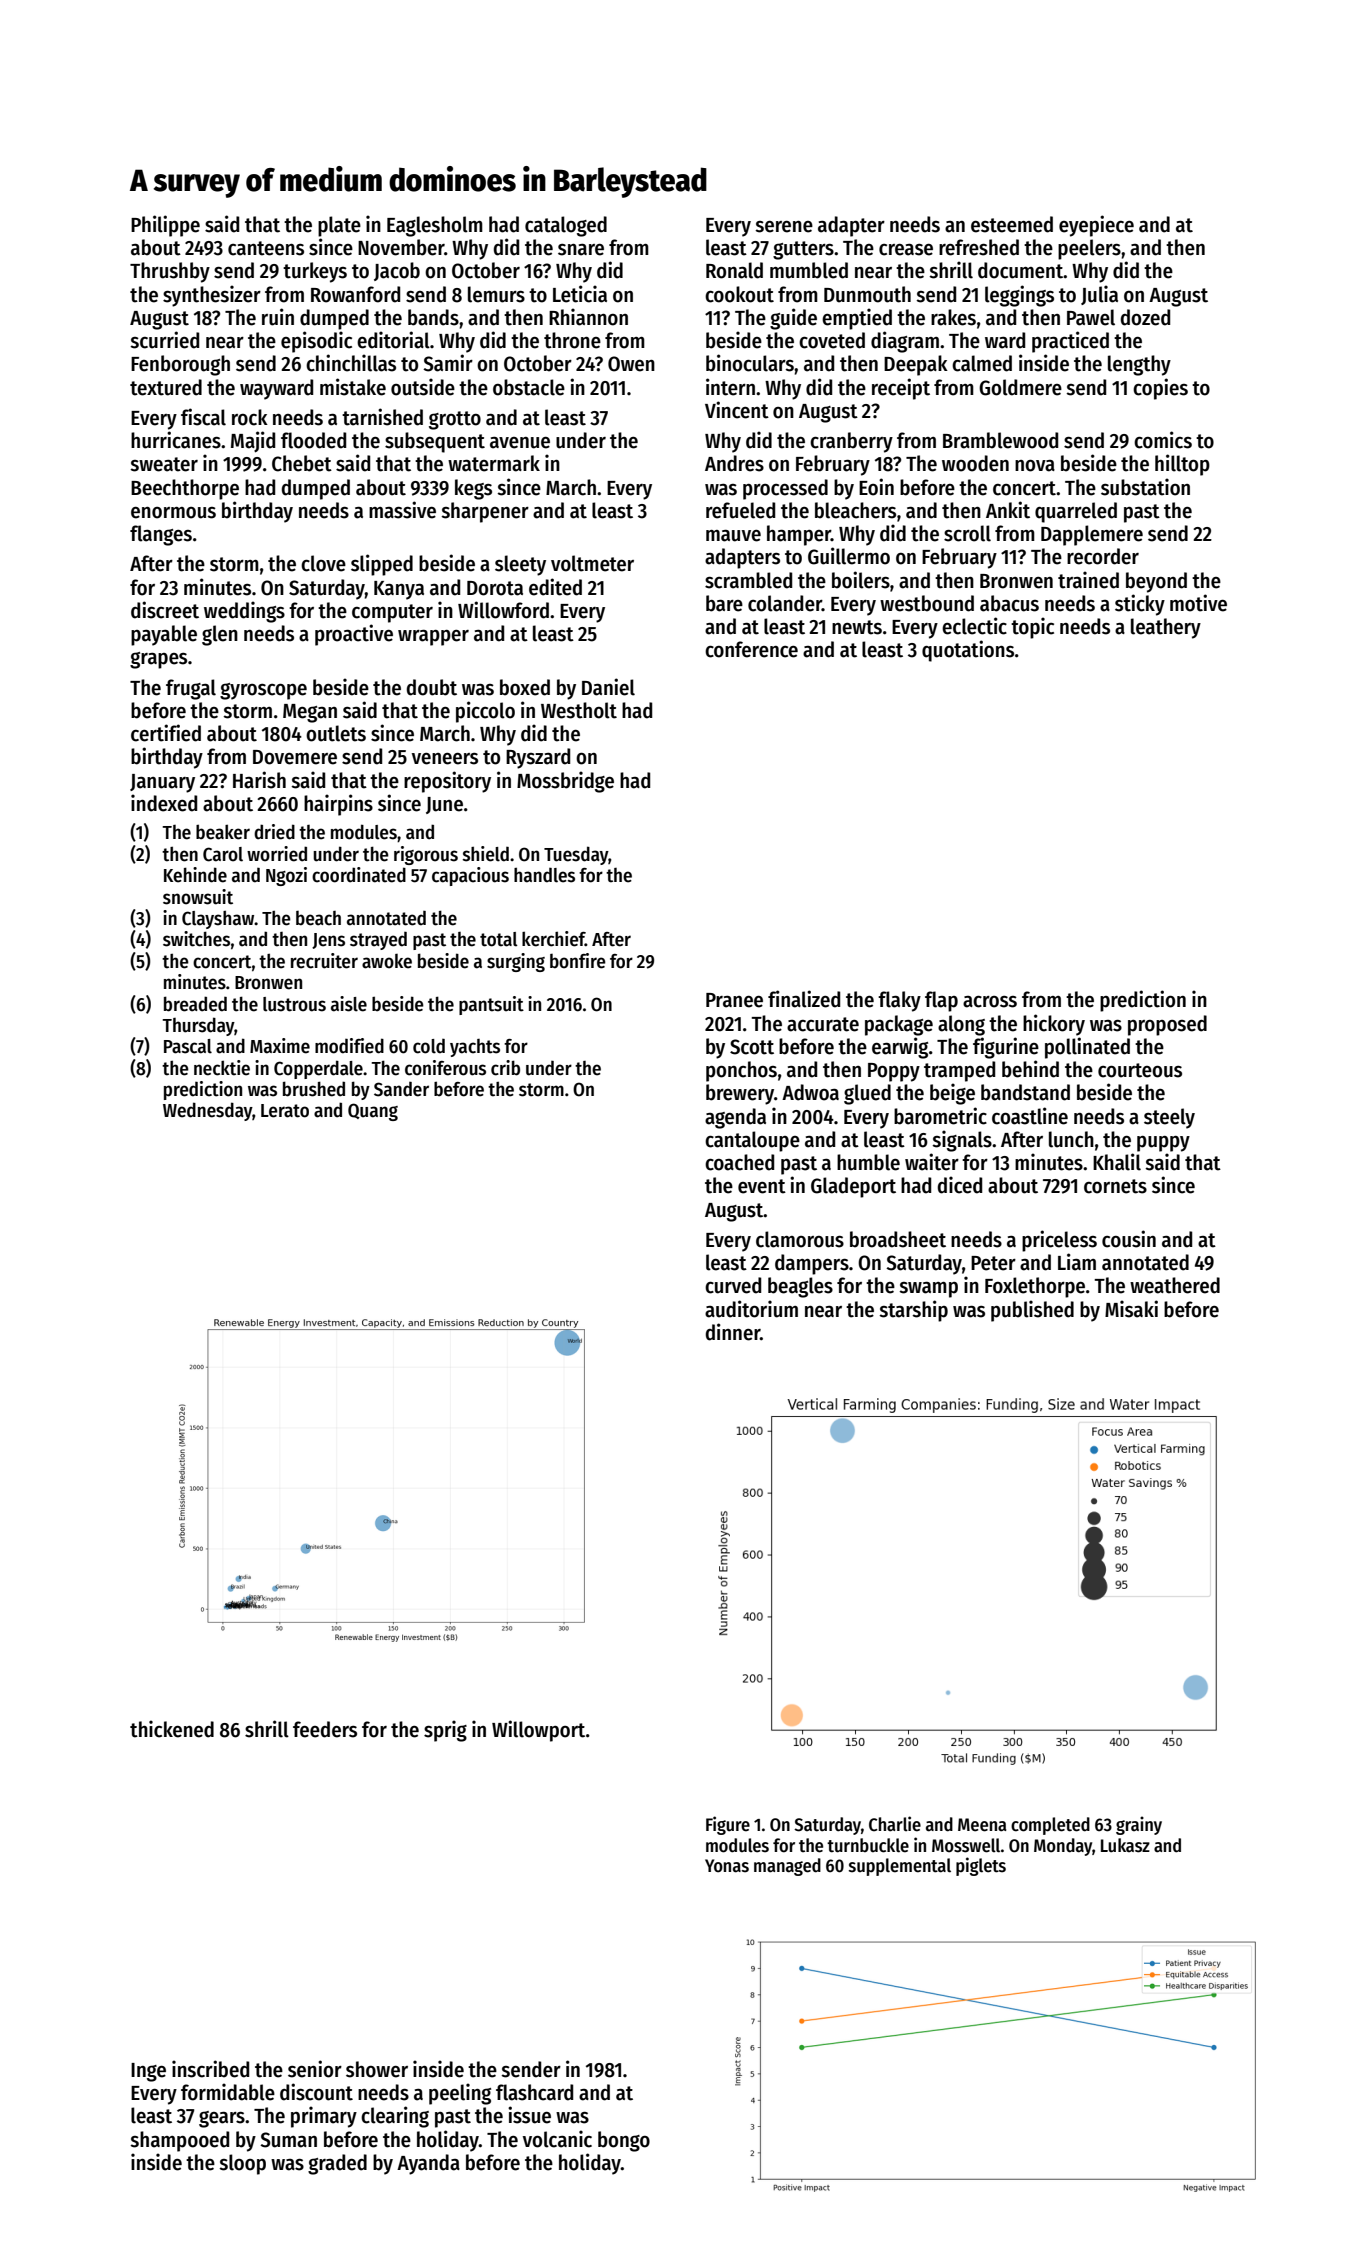 The image size is (1361, 2242). Describe the element at coordinates (445, 1731) in the document. I see `sprig` at that location.
